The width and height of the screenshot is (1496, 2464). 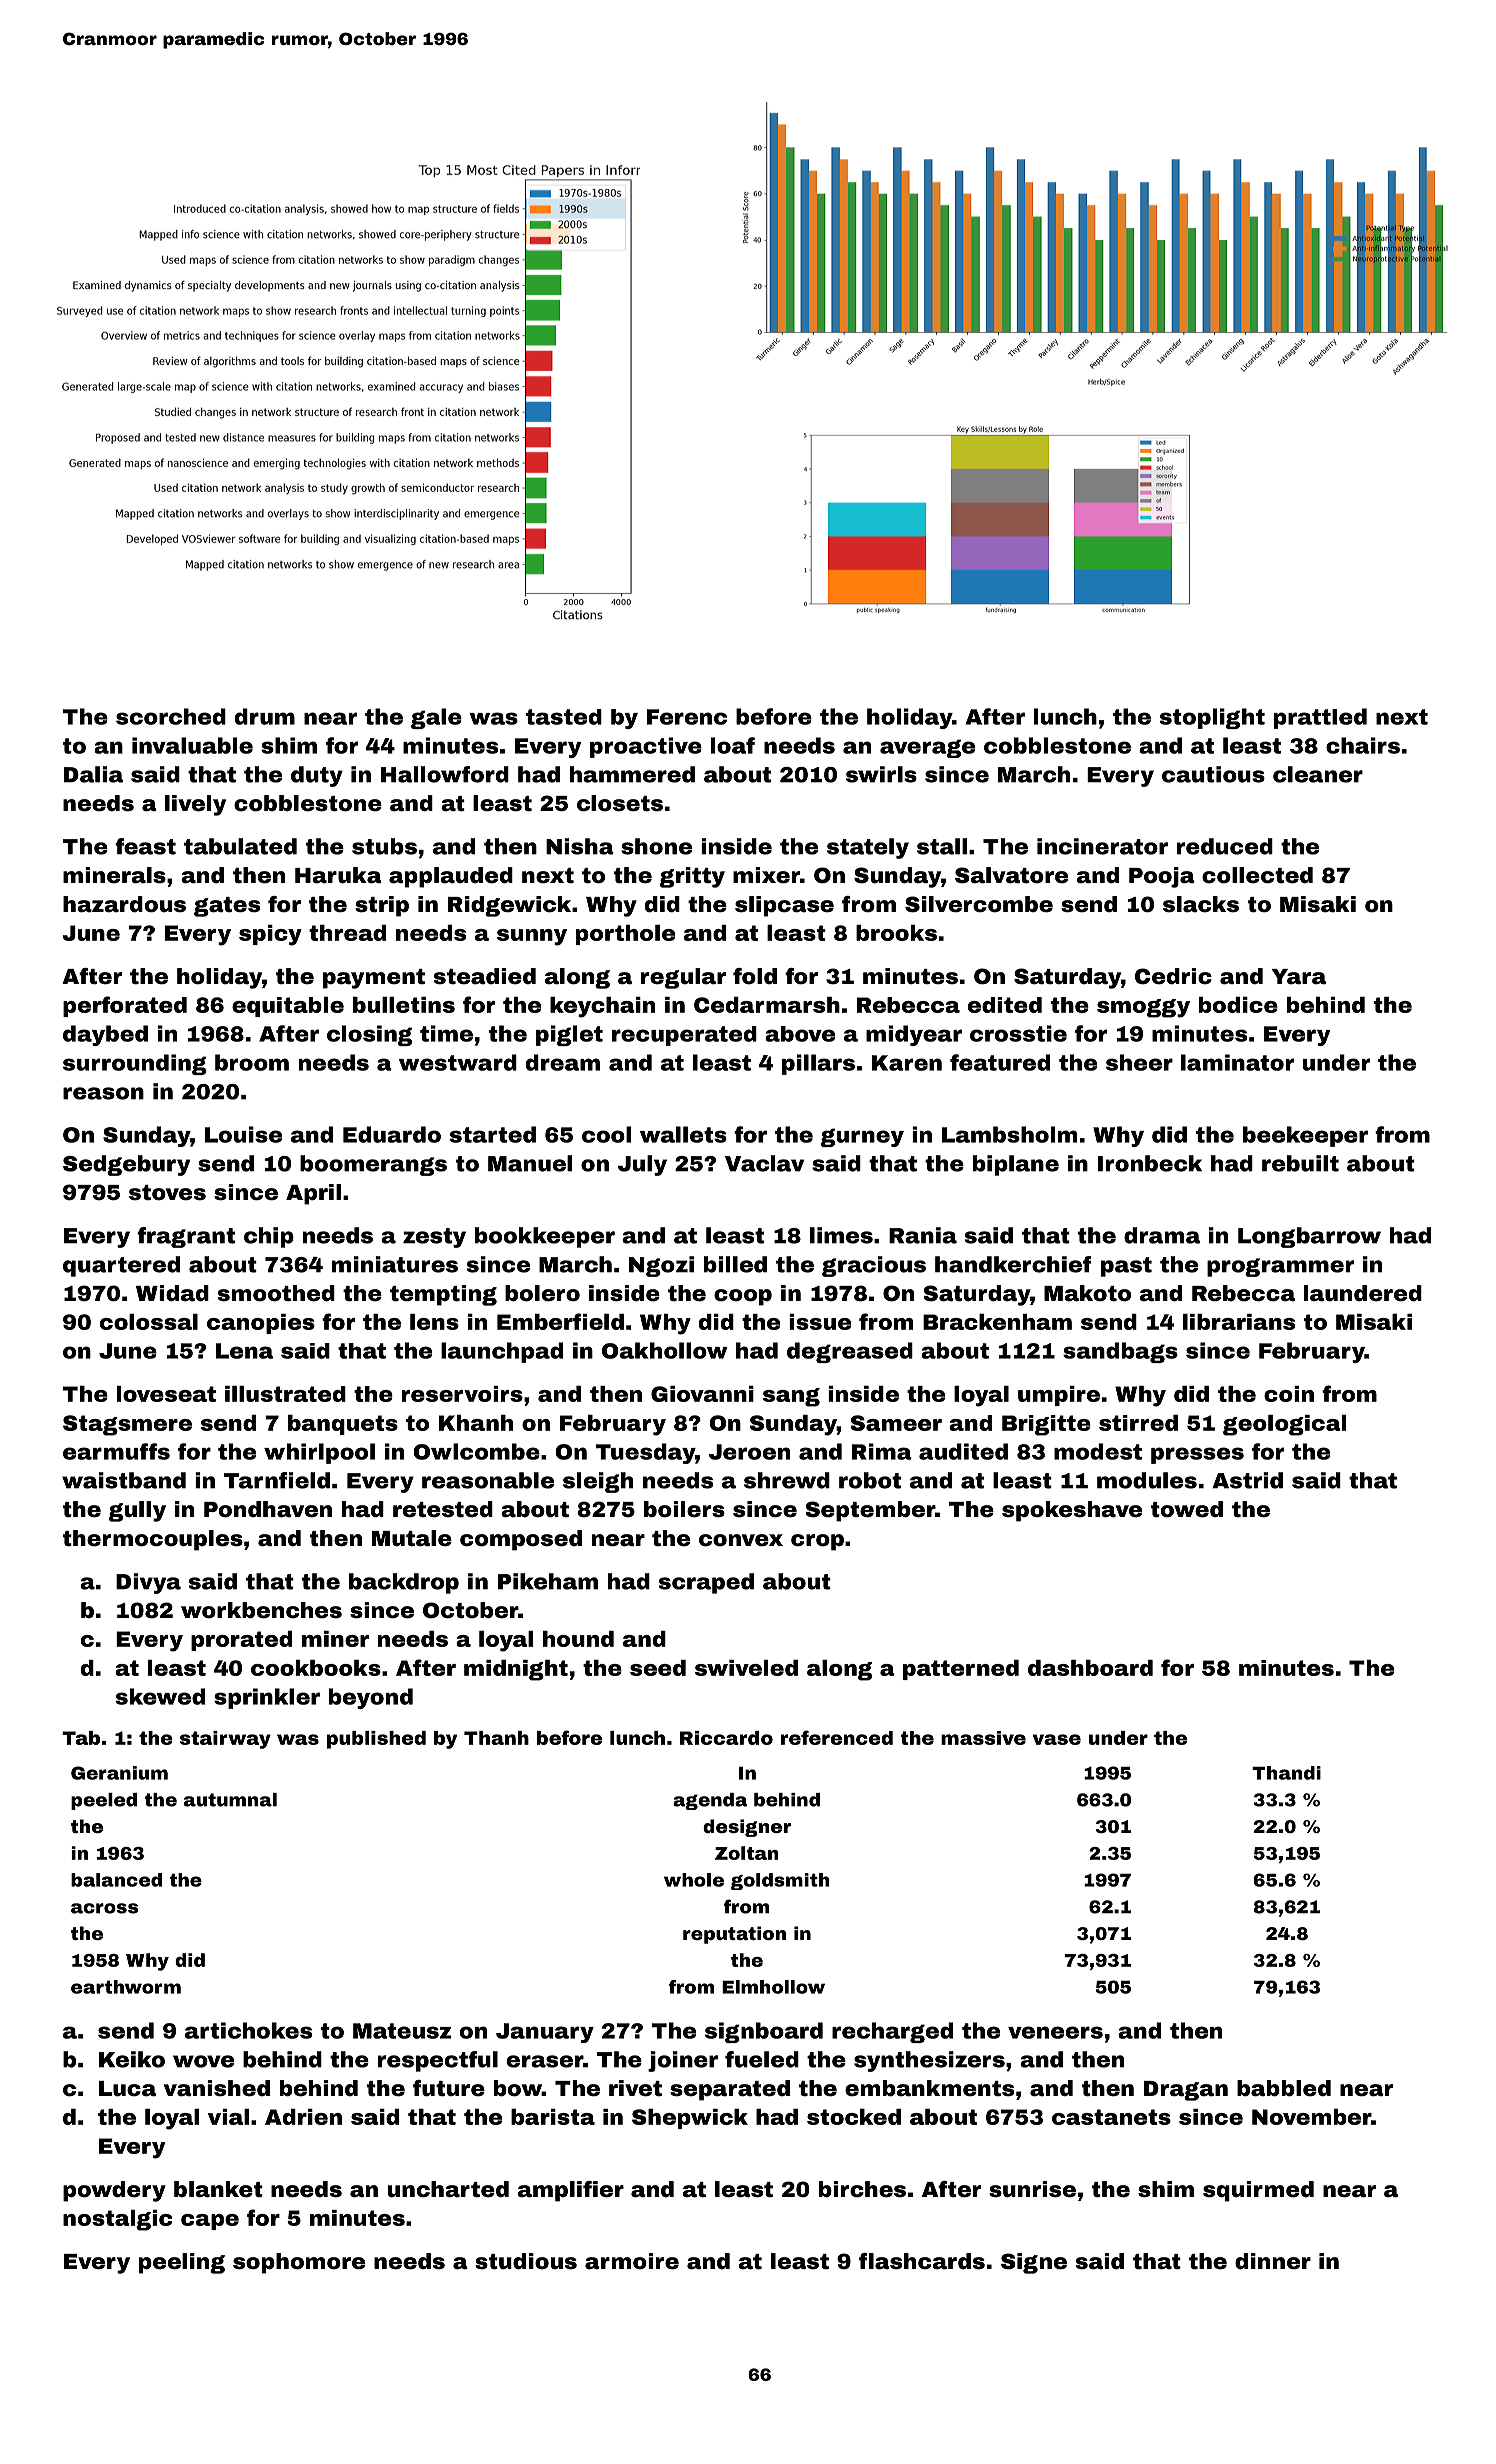 What do you see at coordinates (477, 1451) in the screenshot?
I see `Owlcombe` at bounding box center [477, 1451].
